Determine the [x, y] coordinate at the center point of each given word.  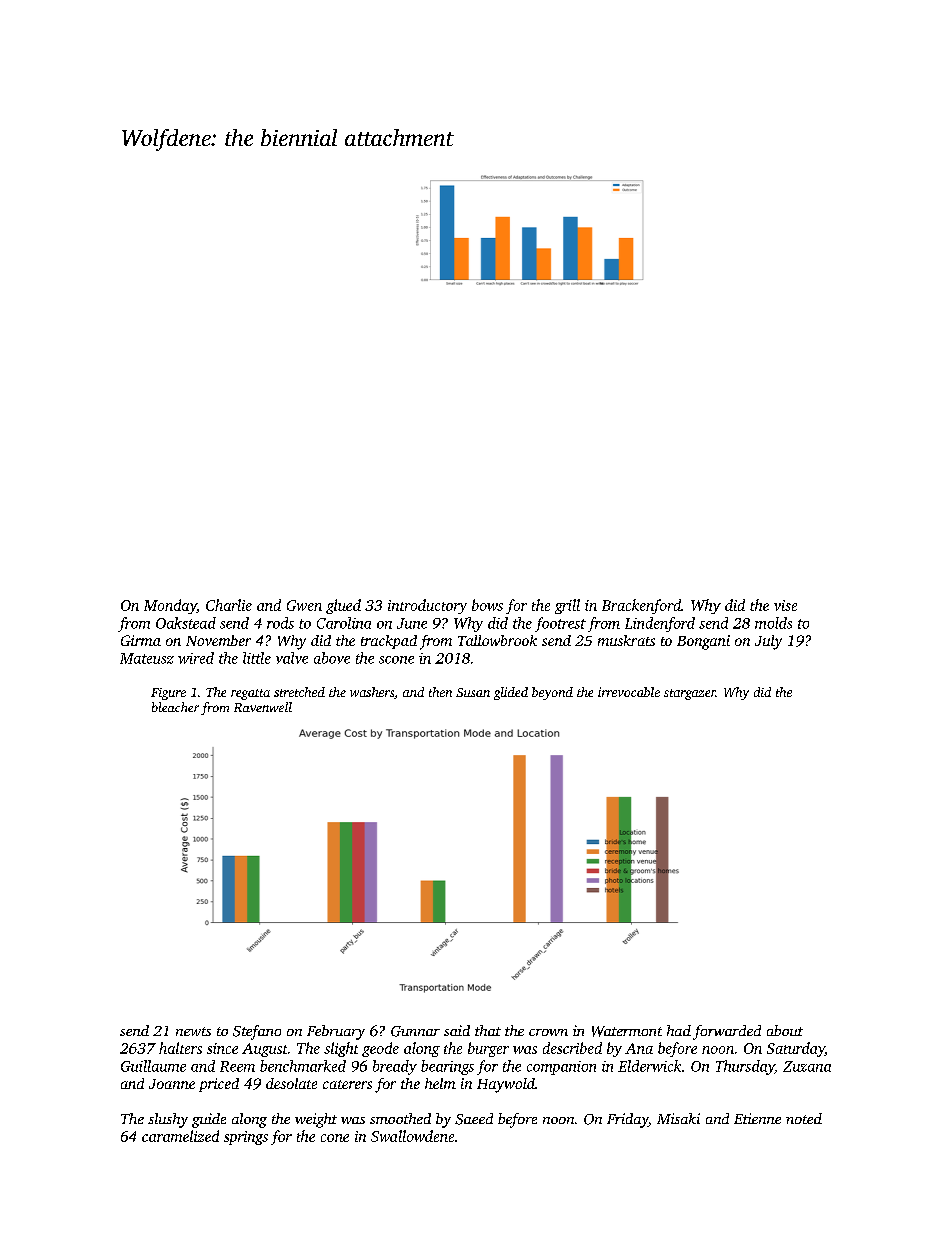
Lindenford [660, 624]
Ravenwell [263, 707]
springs [246, 1138]
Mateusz [147, 658]
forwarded [727, 1032]
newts [193, 1031]
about [785, 1030]
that [488, 1030]
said [457, 1030]
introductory [427, 606]
